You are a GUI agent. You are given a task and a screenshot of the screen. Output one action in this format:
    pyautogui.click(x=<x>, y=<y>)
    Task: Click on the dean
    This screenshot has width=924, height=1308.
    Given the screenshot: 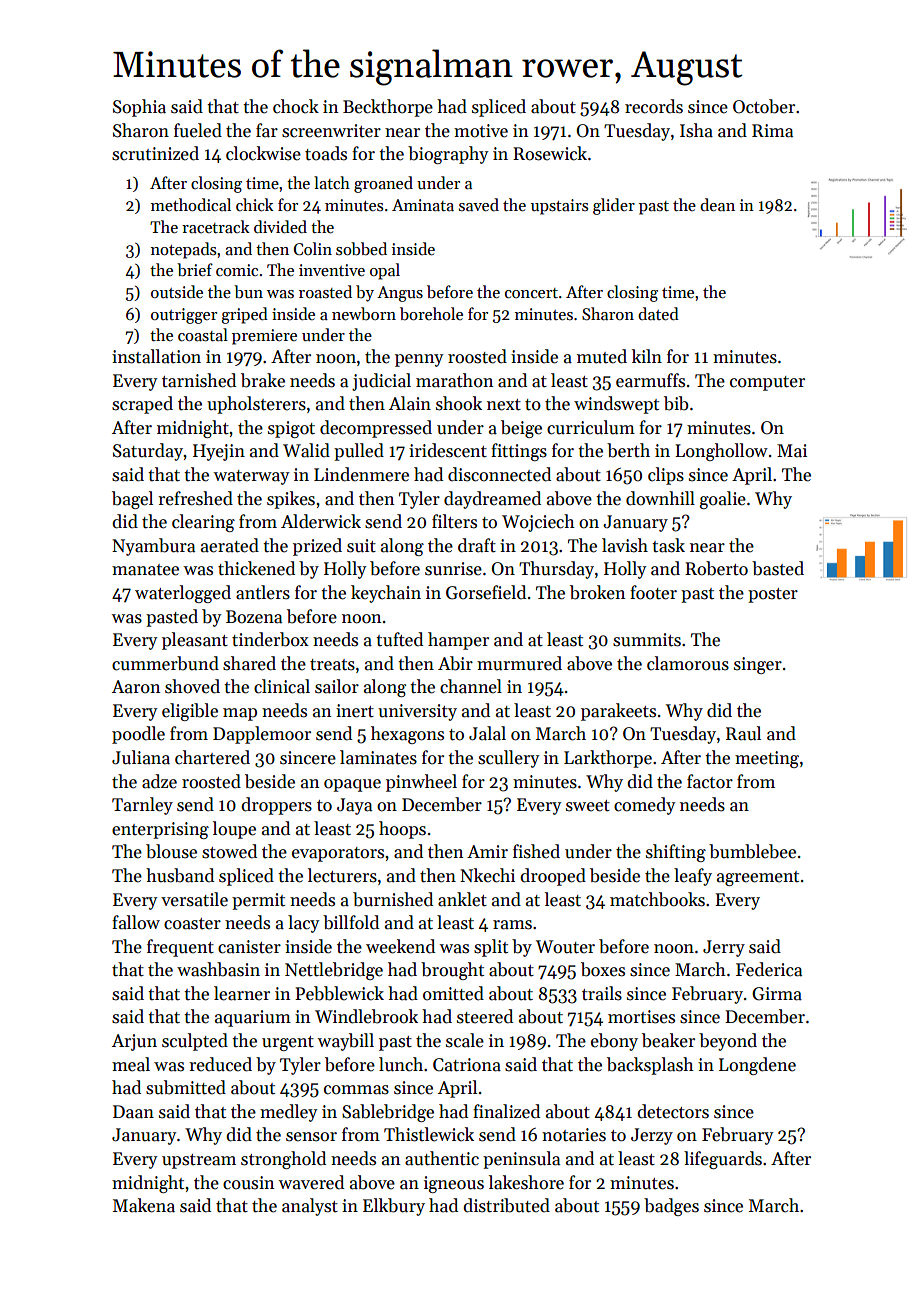 What is the action you would take?
    pyautogui.click(x=717, y=204)
